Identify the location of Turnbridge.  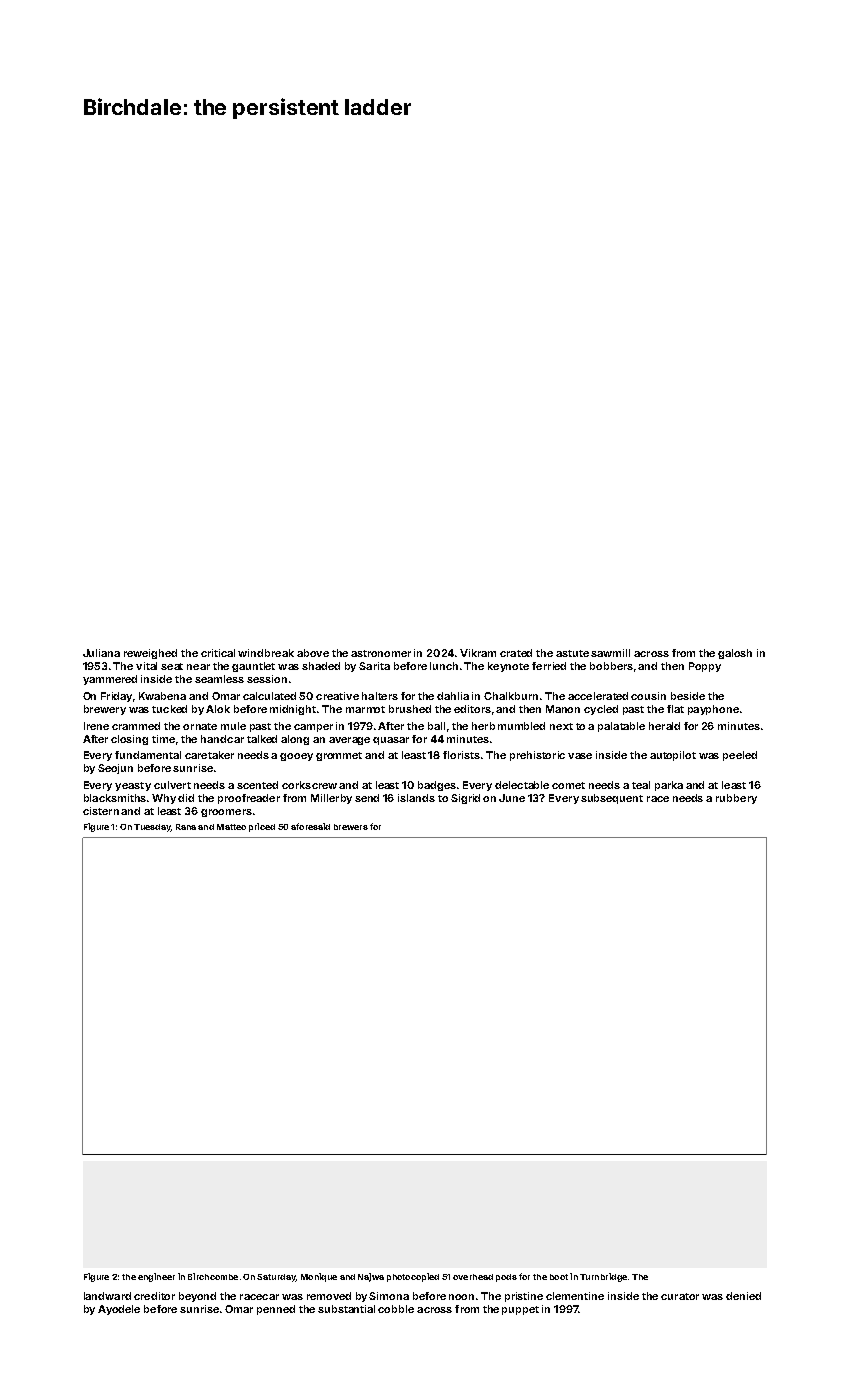
(603, 1277).
